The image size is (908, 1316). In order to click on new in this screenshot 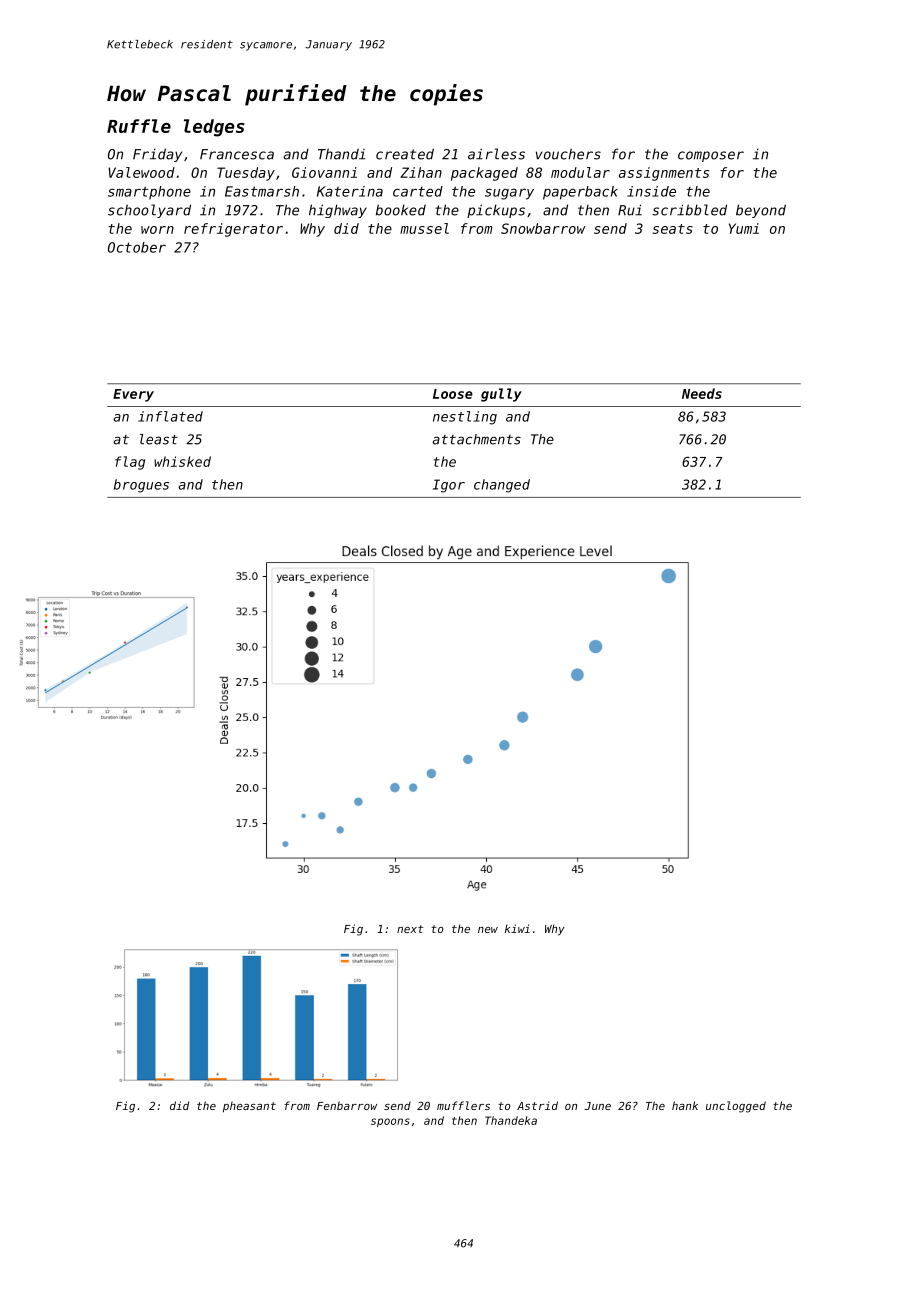, I will do `click(488, 930)`.
